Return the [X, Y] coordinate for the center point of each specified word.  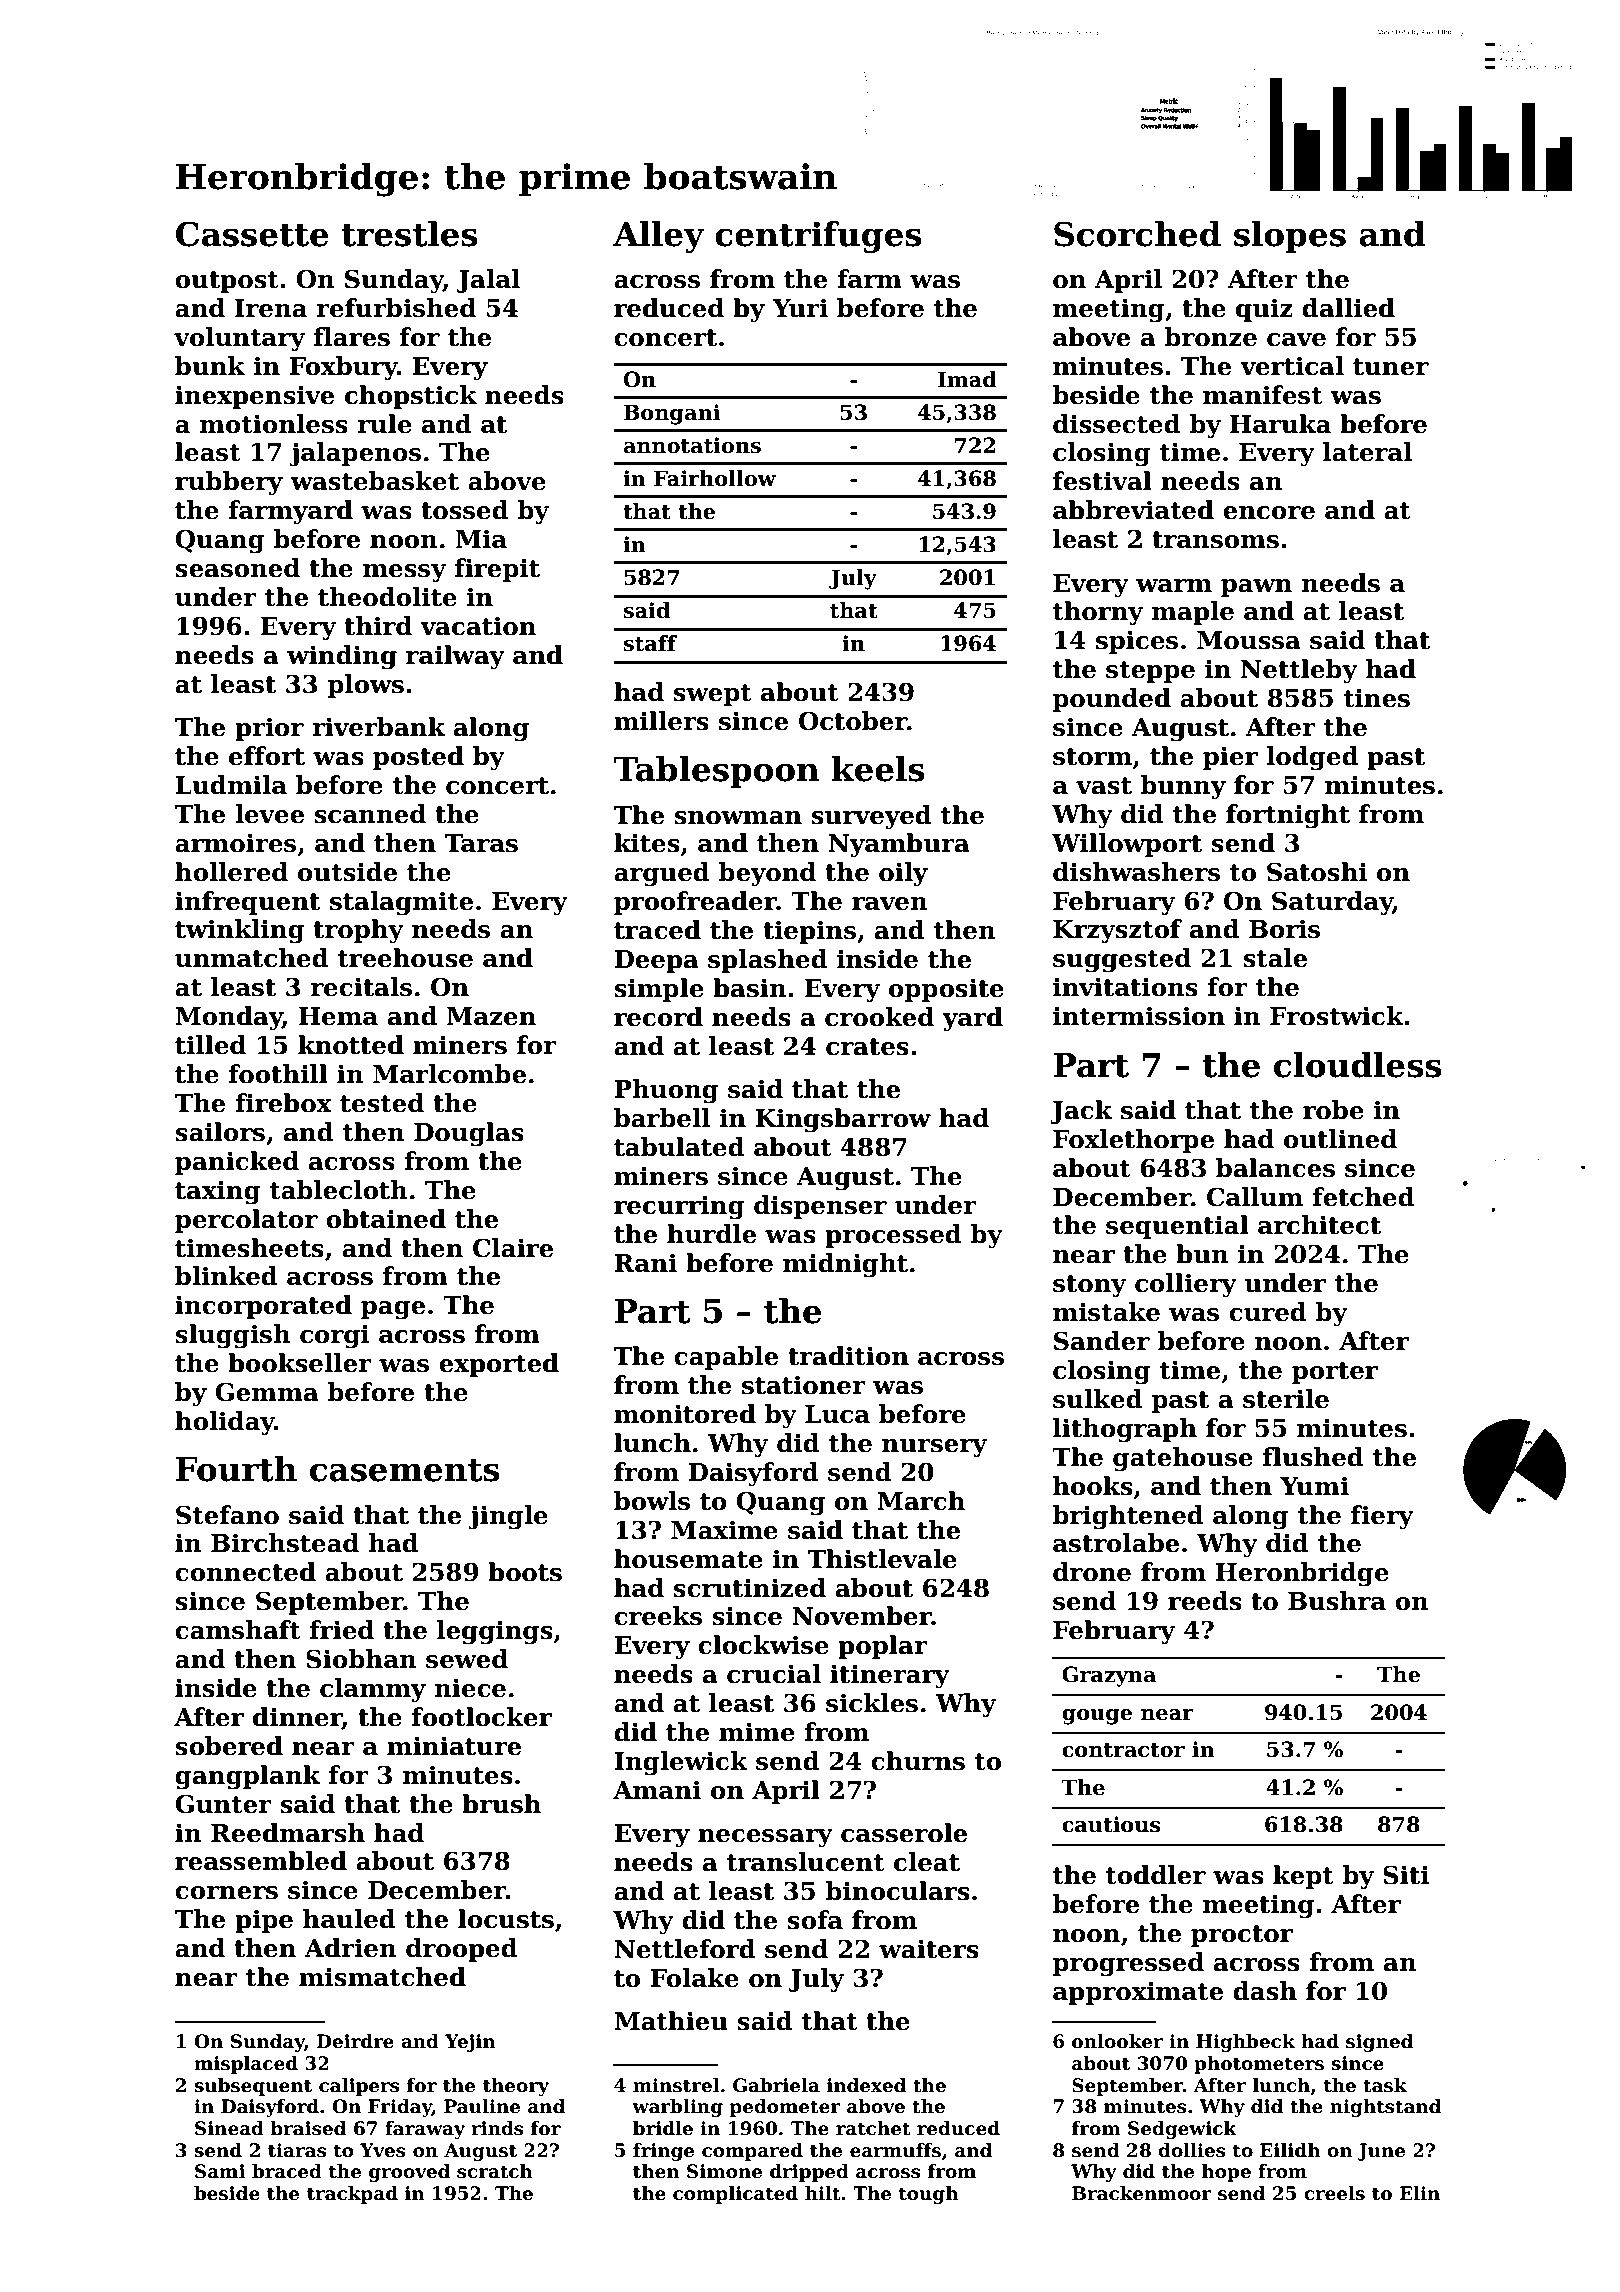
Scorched [1137, 234]
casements [405, 1470]
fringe [663, 2152]
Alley [658, 237]
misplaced [246, 2065]
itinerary [890, 1676]
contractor [1123, 1750]
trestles [409, 234]
